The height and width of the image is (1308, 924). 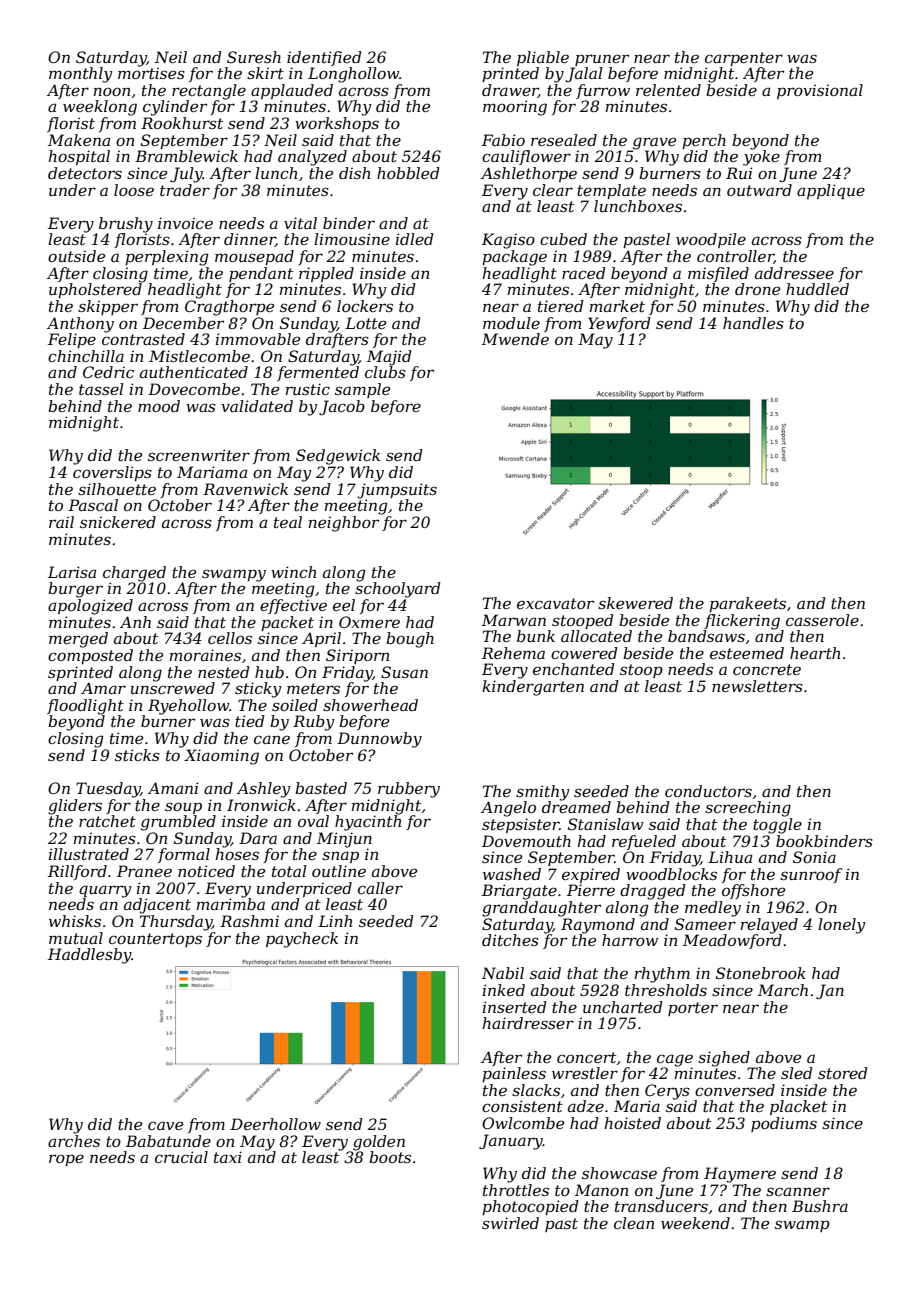 What do you see at coordinates (410, 640) in the image?
I see `bough` at bounding box center [410, 640].
